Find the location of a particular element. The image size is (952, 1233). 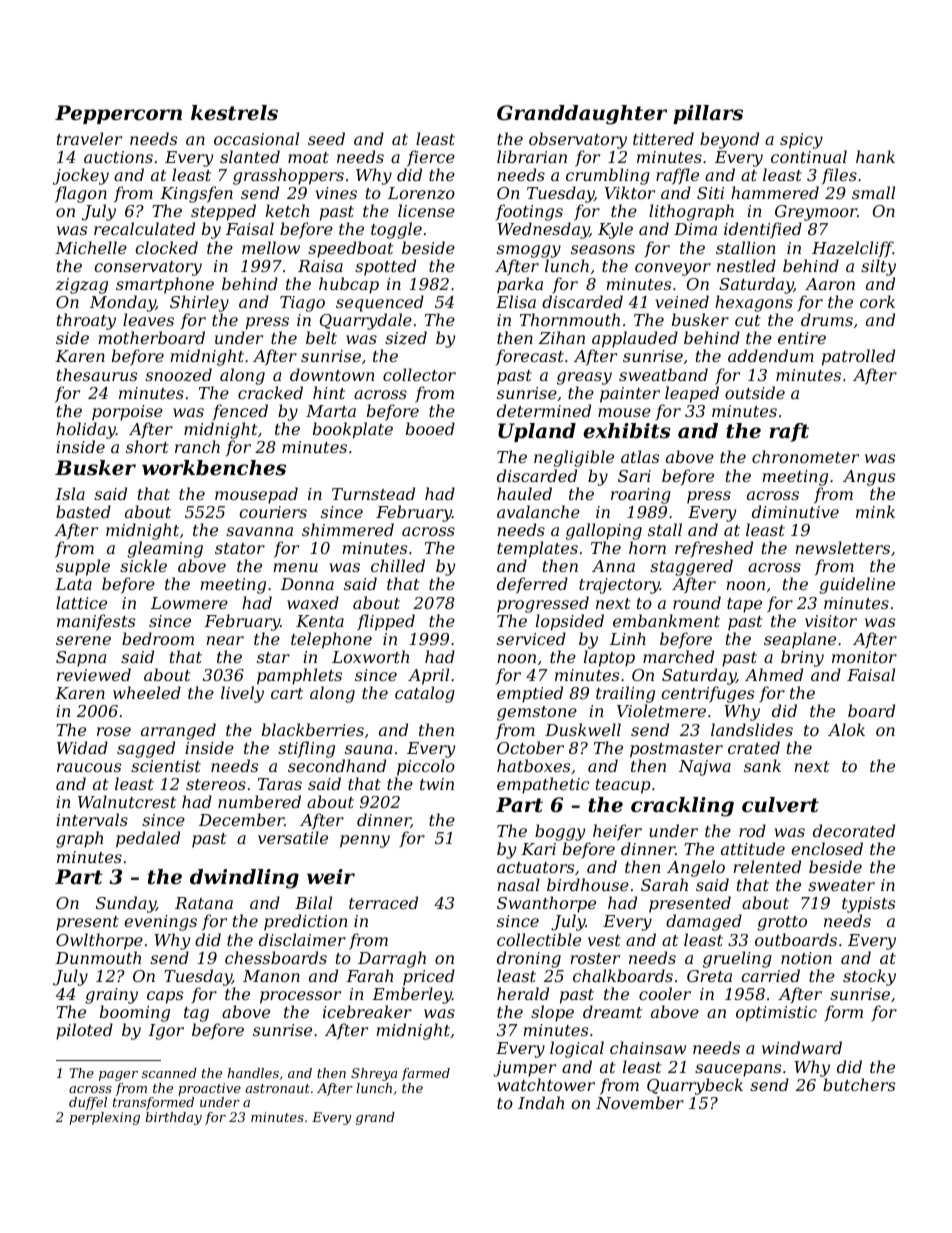

Shreya is located at coordinates (374, 1074).
